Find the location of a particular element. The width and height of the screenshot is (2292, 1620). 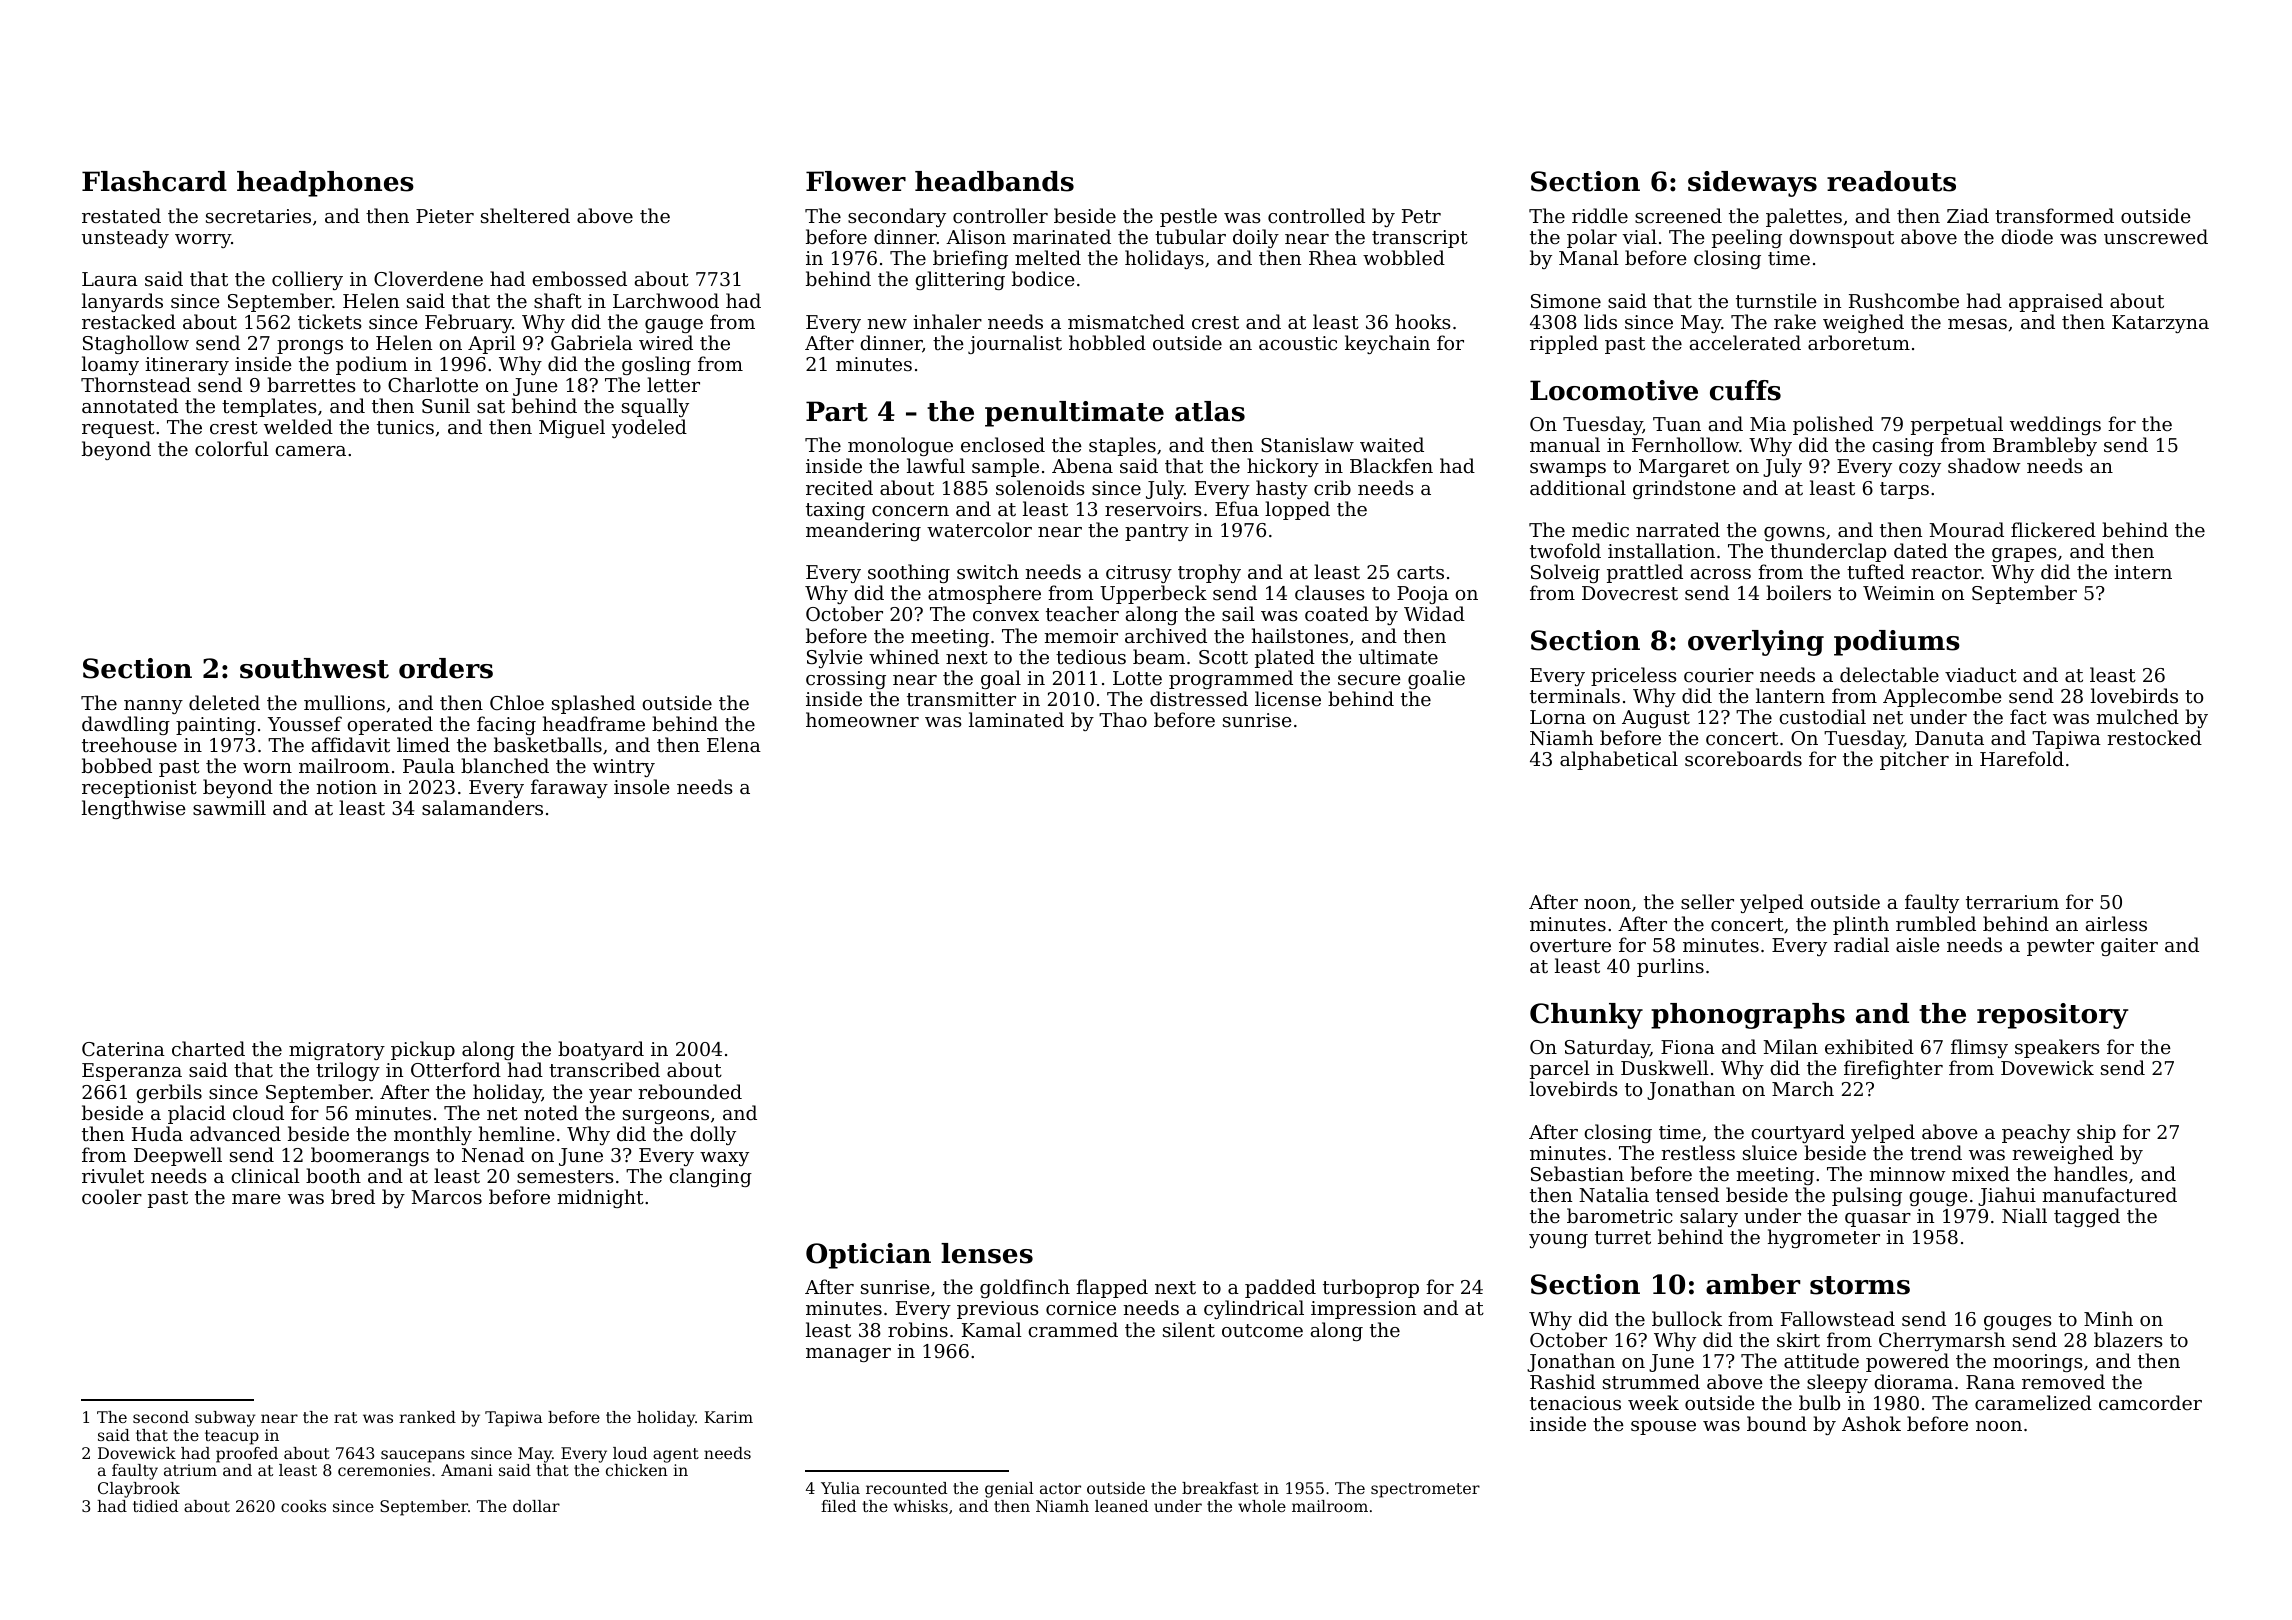

tenacious is located at coordinates (1575, 1403).
